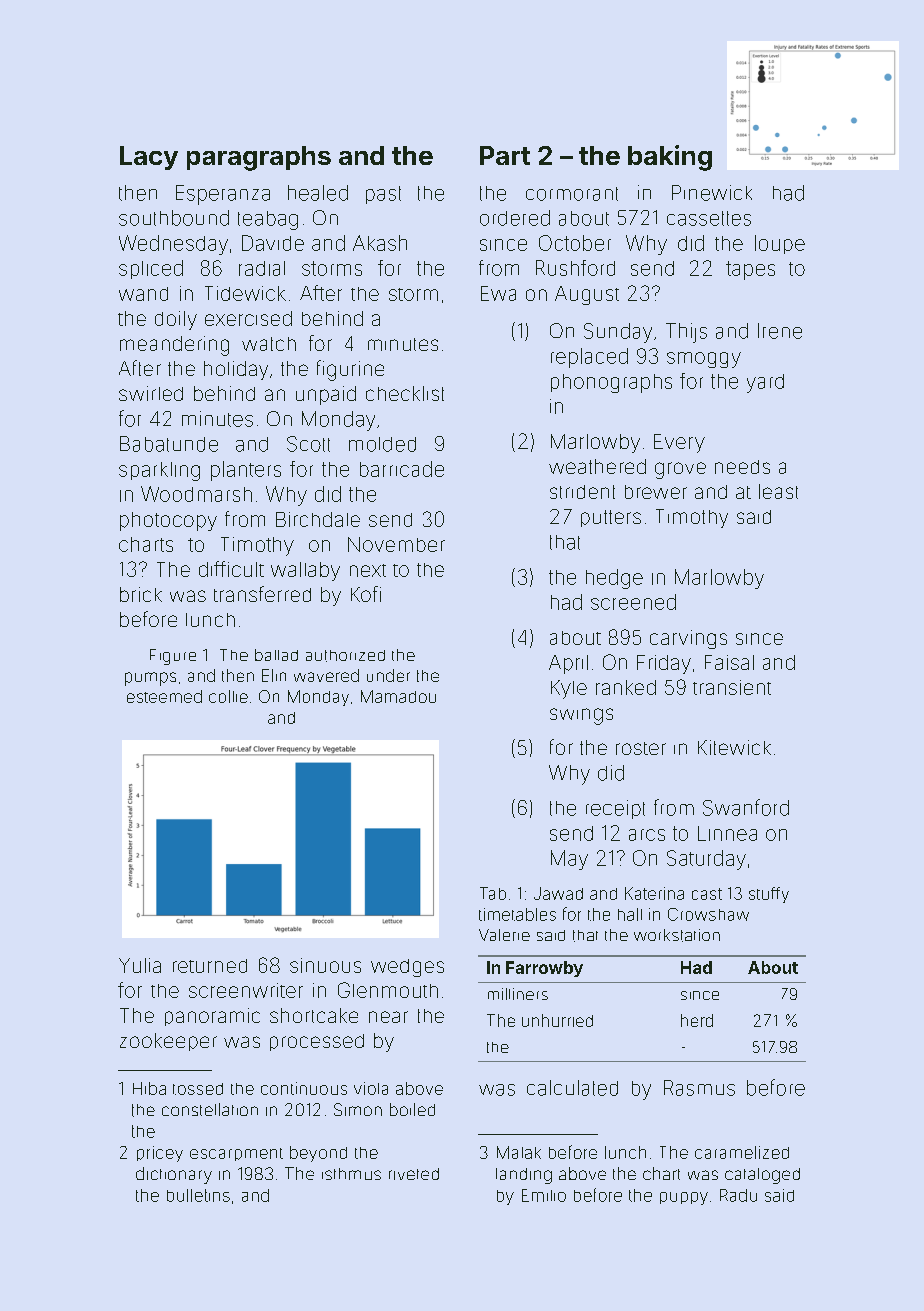  Describe the element at coordinates (677, 935) in the page. I see `workstation` at that location.
